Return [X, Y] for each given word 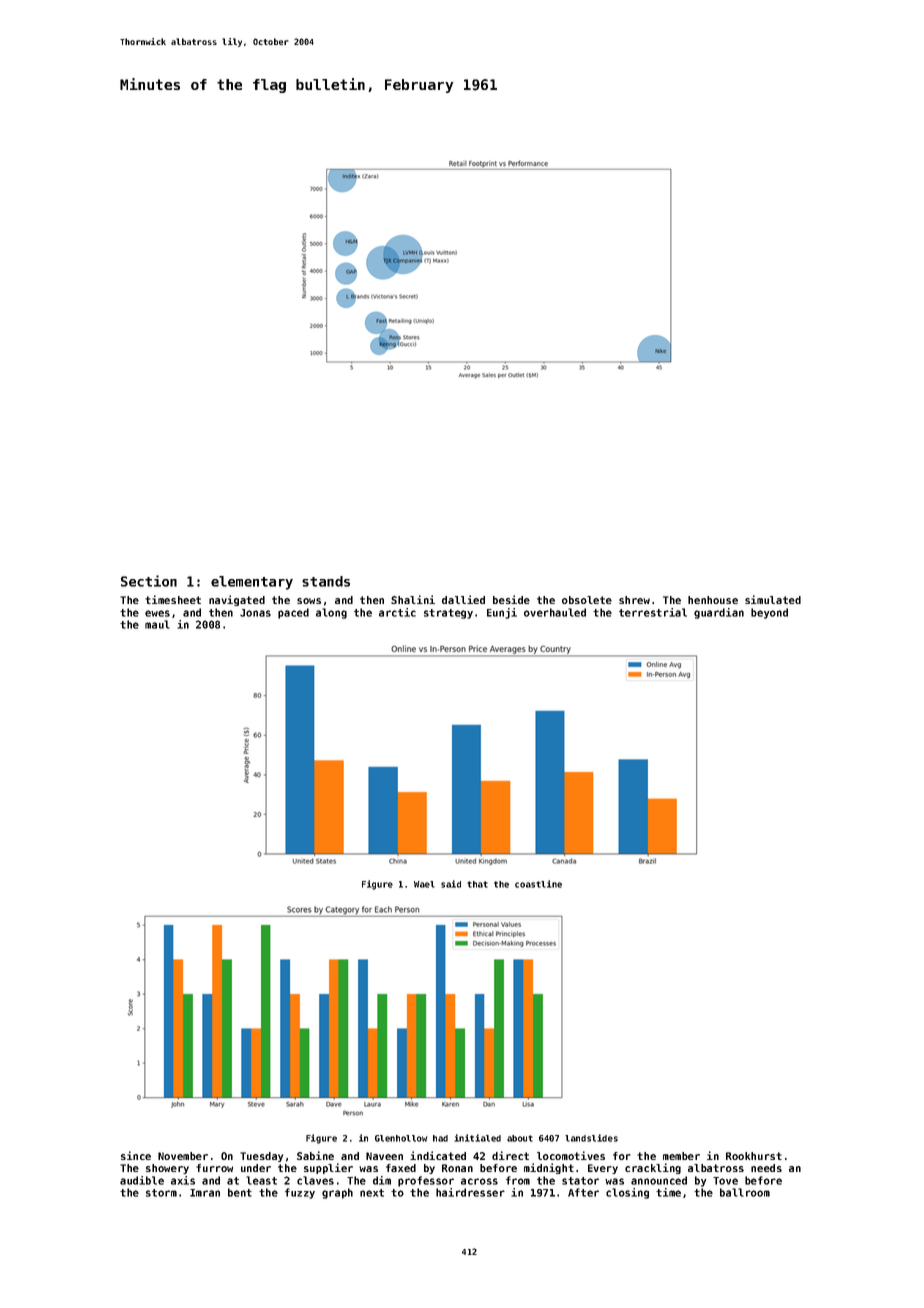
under [256, 1168]
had [440, 1138]
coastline [538, 884]
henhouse [713, 600]
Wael [424, 884]
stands [326, 581]
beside [511, 599]
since [136, 1155]
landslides [591, 1138]
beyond [769, 613]
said [451, 884]
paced [293, 613]
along [331, 613]
